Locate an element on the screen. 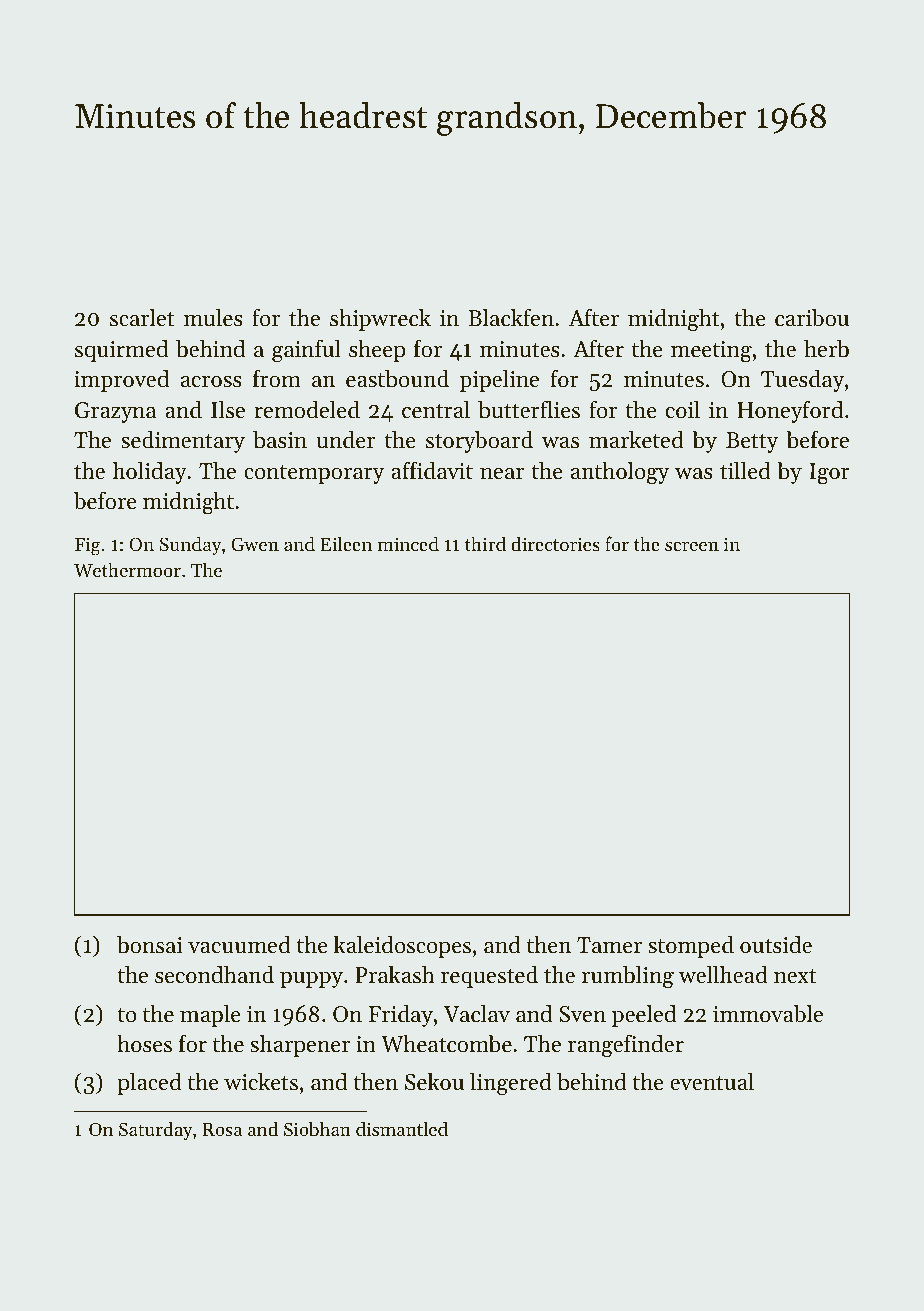  directories is located at coordinates (555, 543).
